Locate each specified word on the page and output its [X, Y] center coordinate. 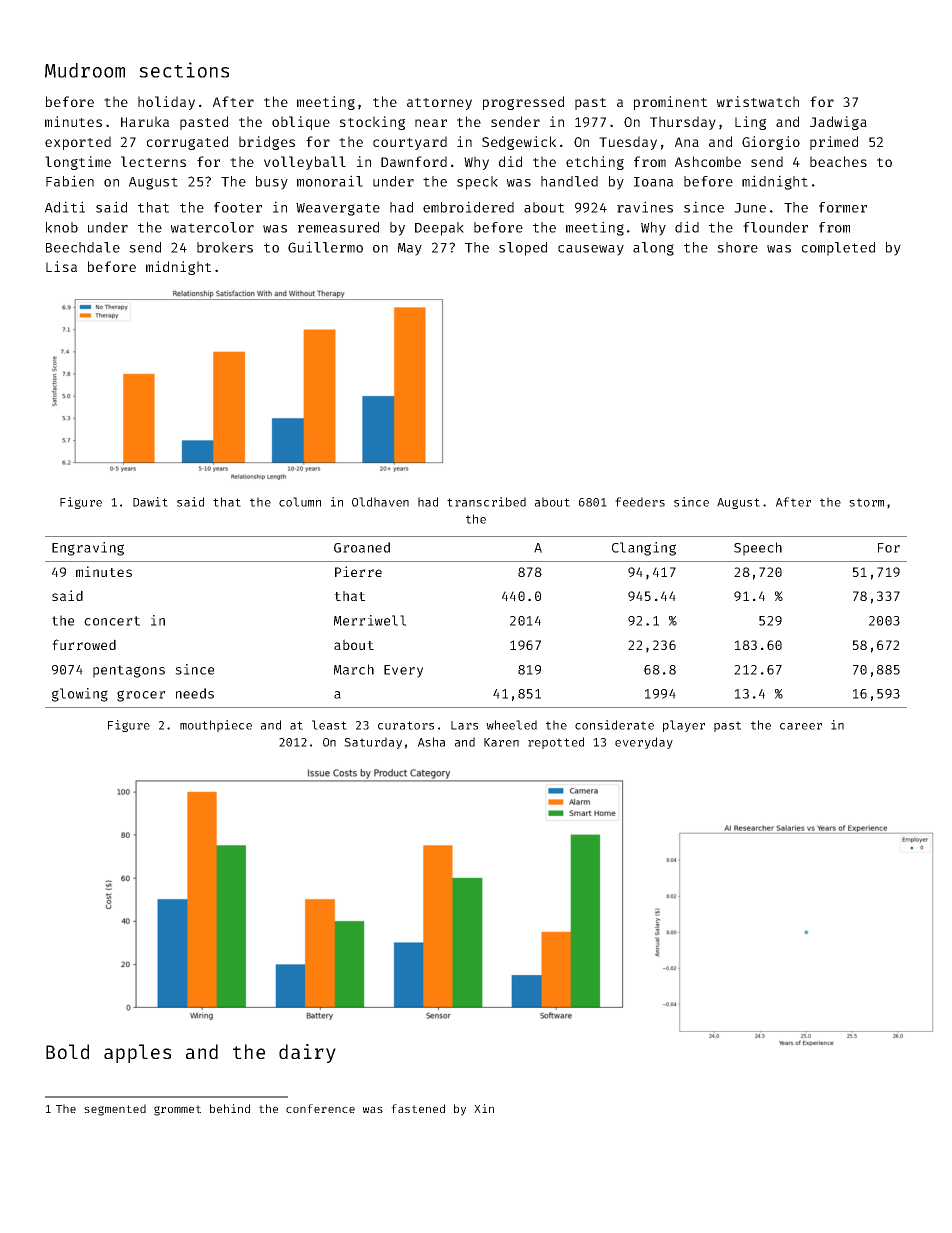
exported [78, 143]
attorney [439, 104]
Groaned [362, 547]
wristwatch [758, 101]
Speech [758, 549]
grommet [177, 1110]
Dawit [150, 502]
